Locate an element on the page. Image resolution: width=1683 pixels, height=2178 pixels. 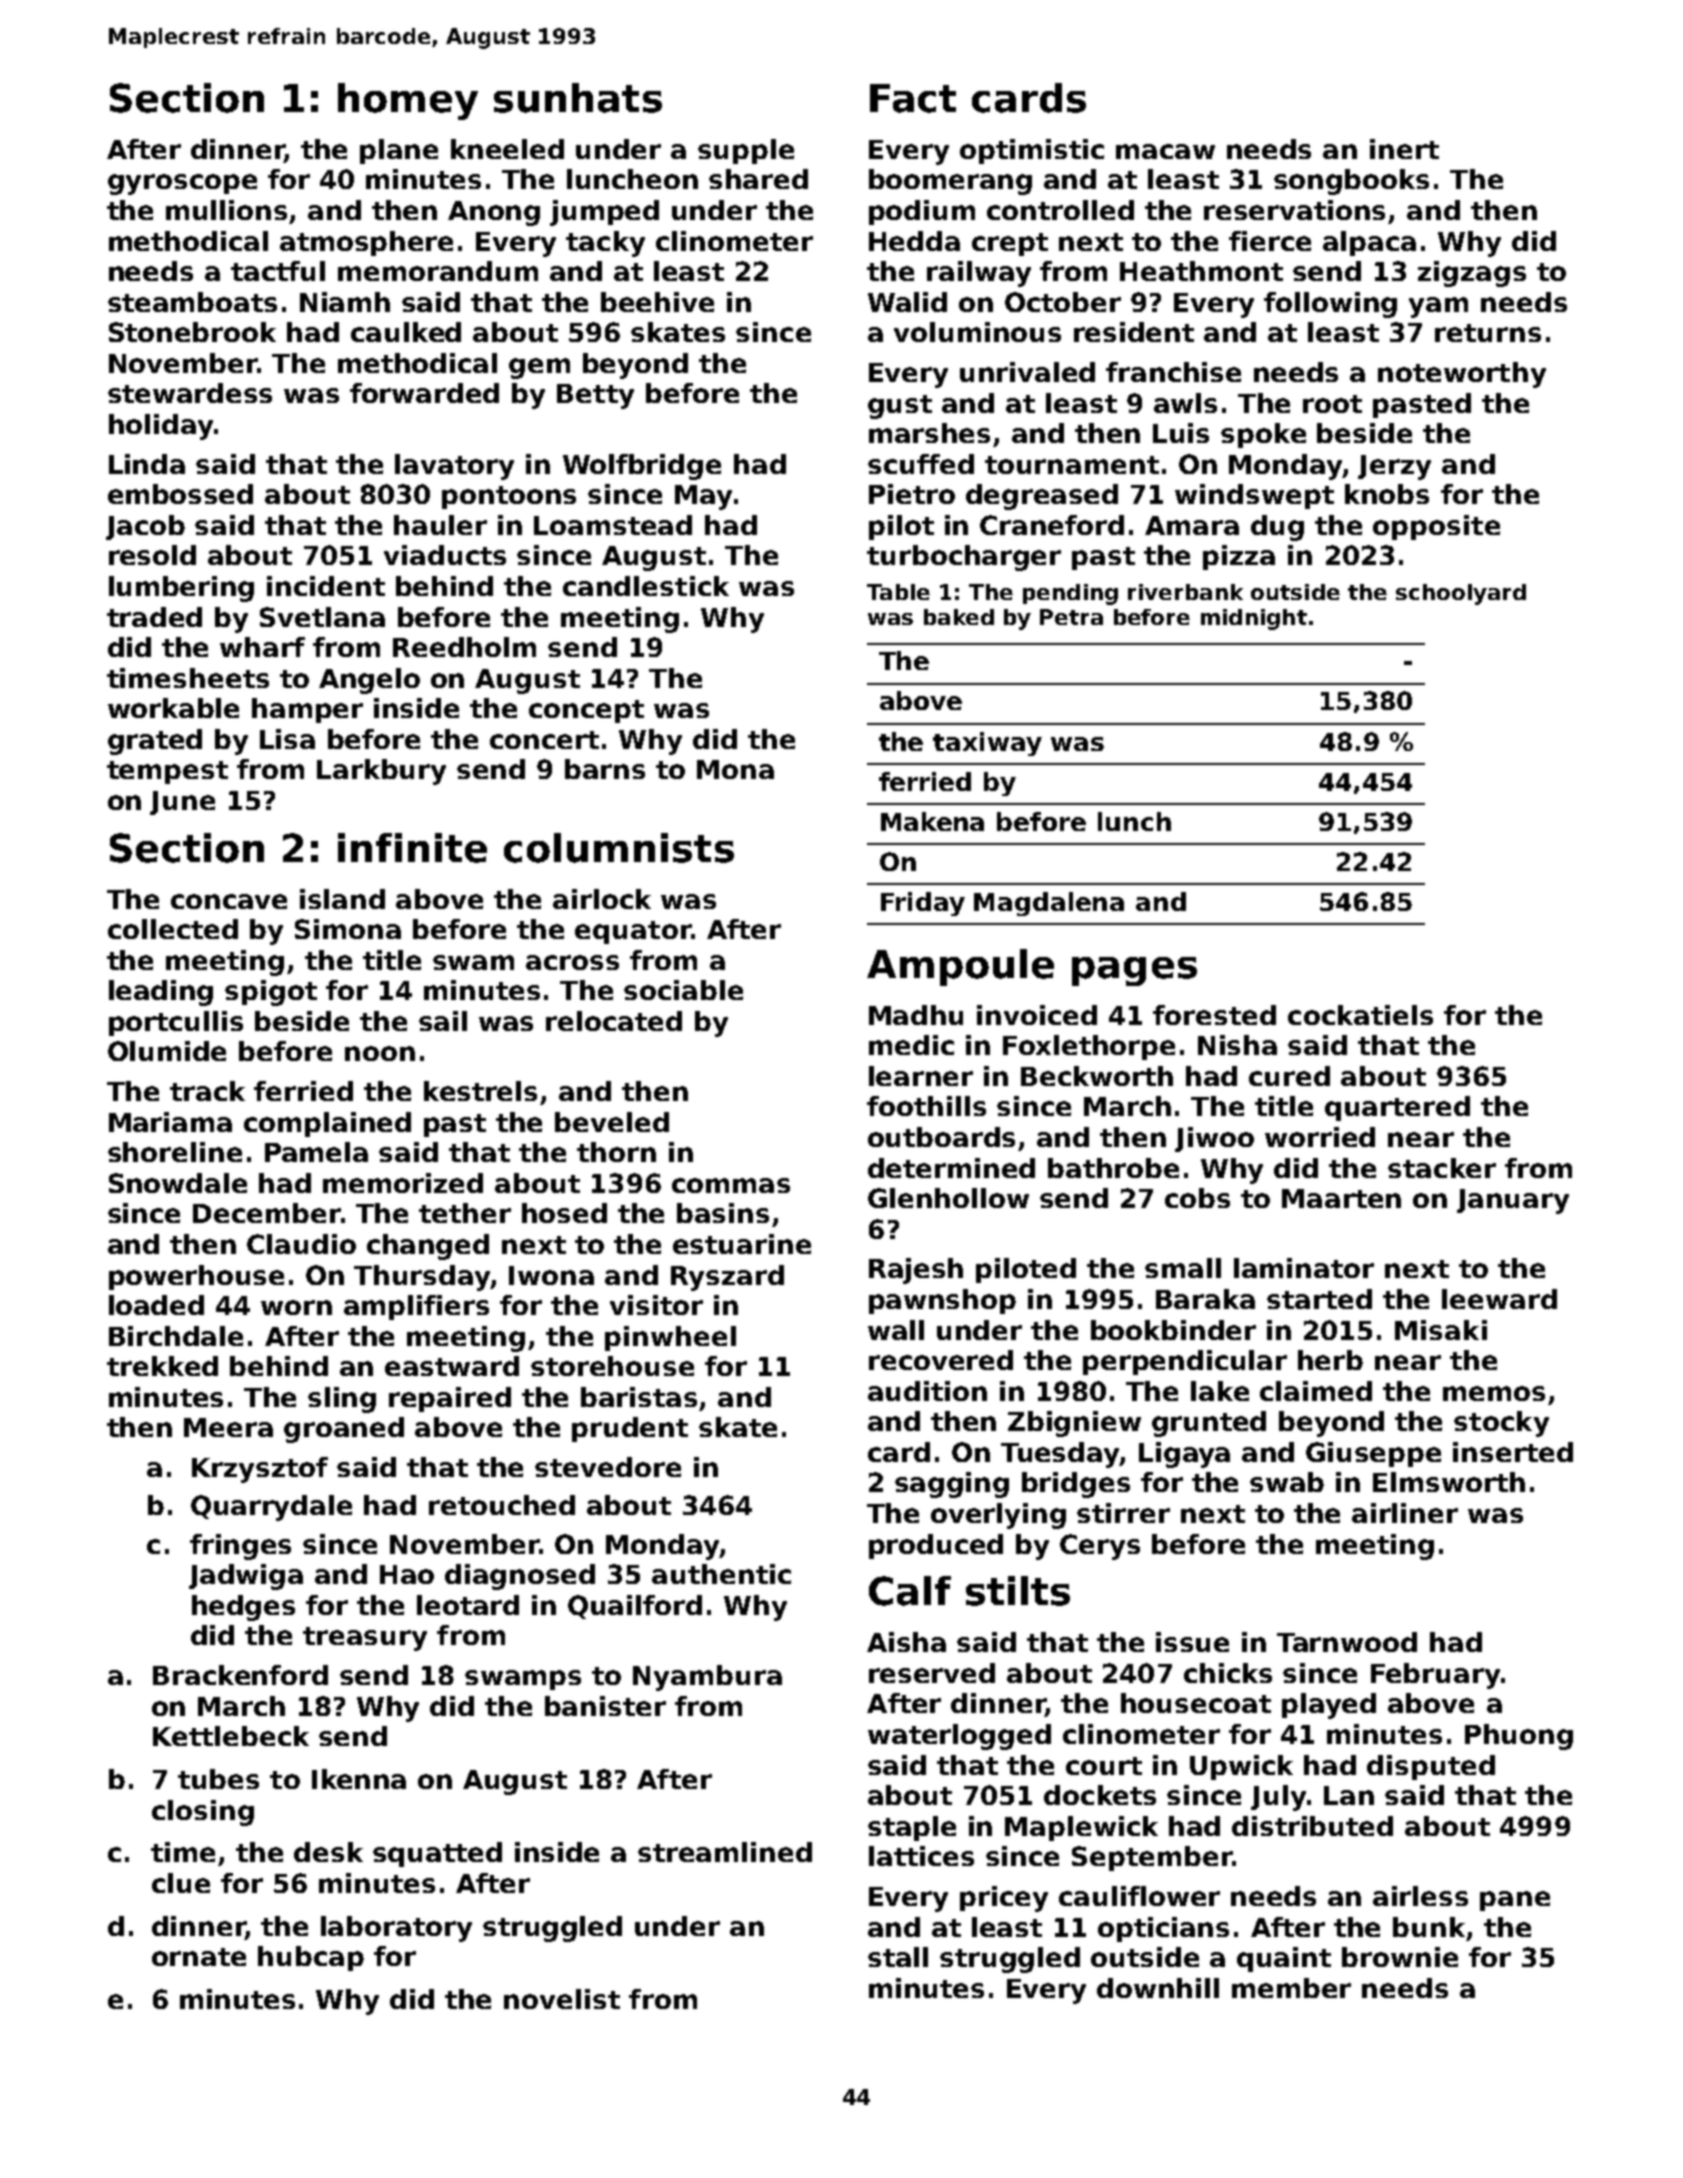
homey is located at coordinates (408, 101).
